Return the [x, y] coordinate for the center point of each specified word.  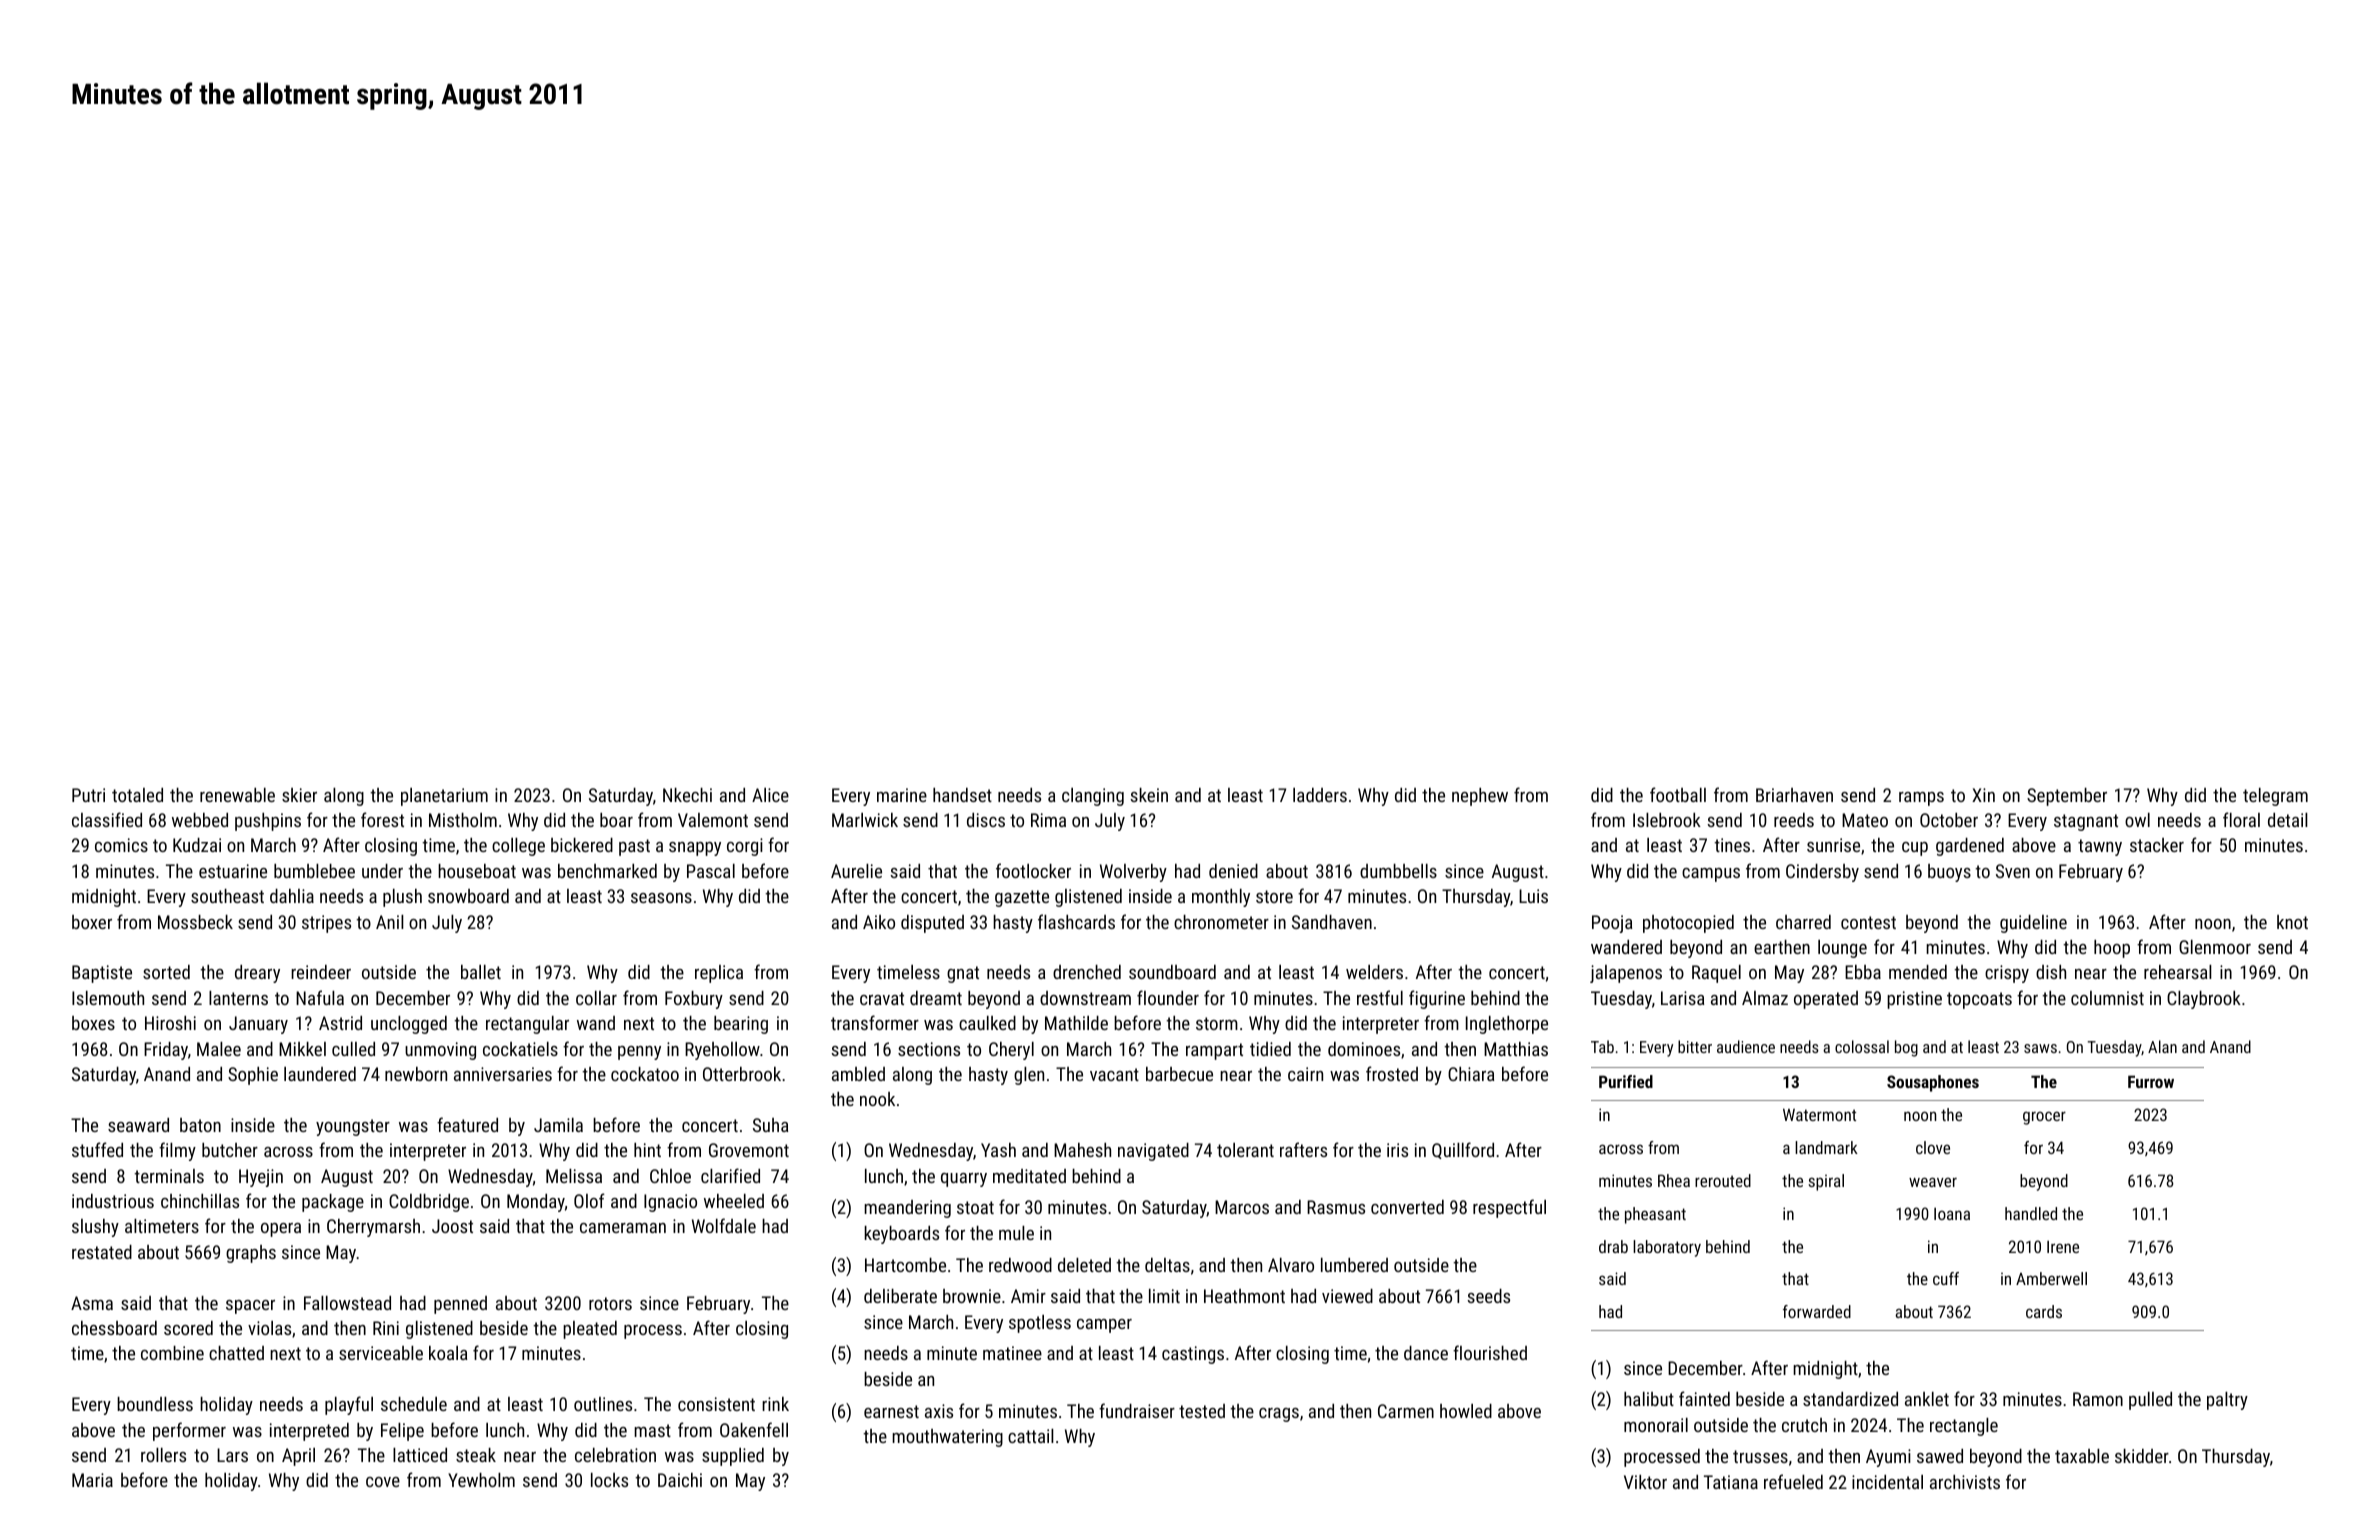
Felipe [402, 1432]
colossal [1862, 1046]
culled [353, 1049]
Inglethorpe [1507, 1025]
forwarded [1817, 1311]
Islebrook [1667, 820]
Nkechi [687, 795]
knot [2292, 922]
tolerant [1245, 1150]
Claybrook [2204, 1000]
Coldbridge [429, 1203]
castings [1193, 1355]
